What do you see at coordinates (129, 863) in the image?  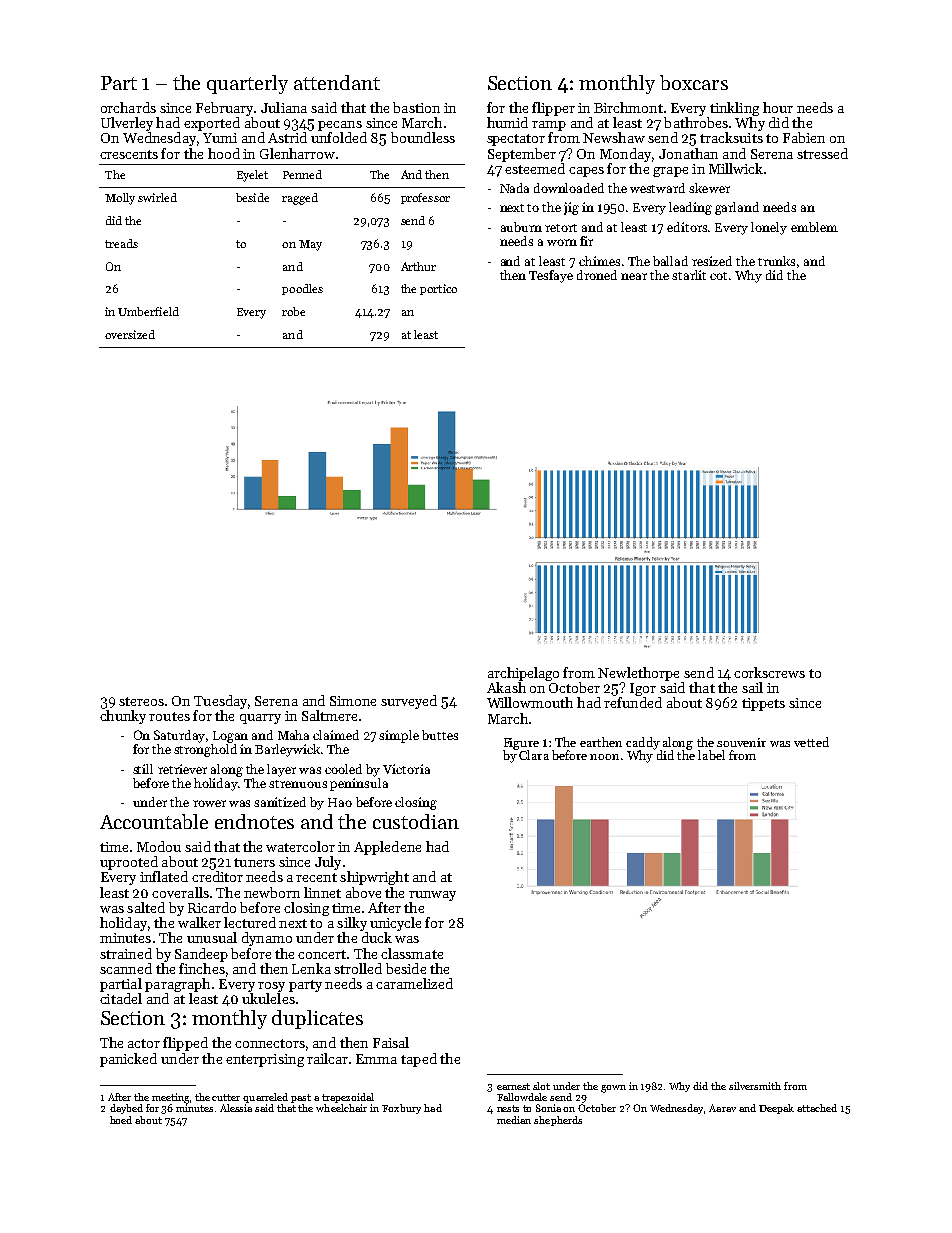 I see `uprooted` at bounding box center [129, 863].
